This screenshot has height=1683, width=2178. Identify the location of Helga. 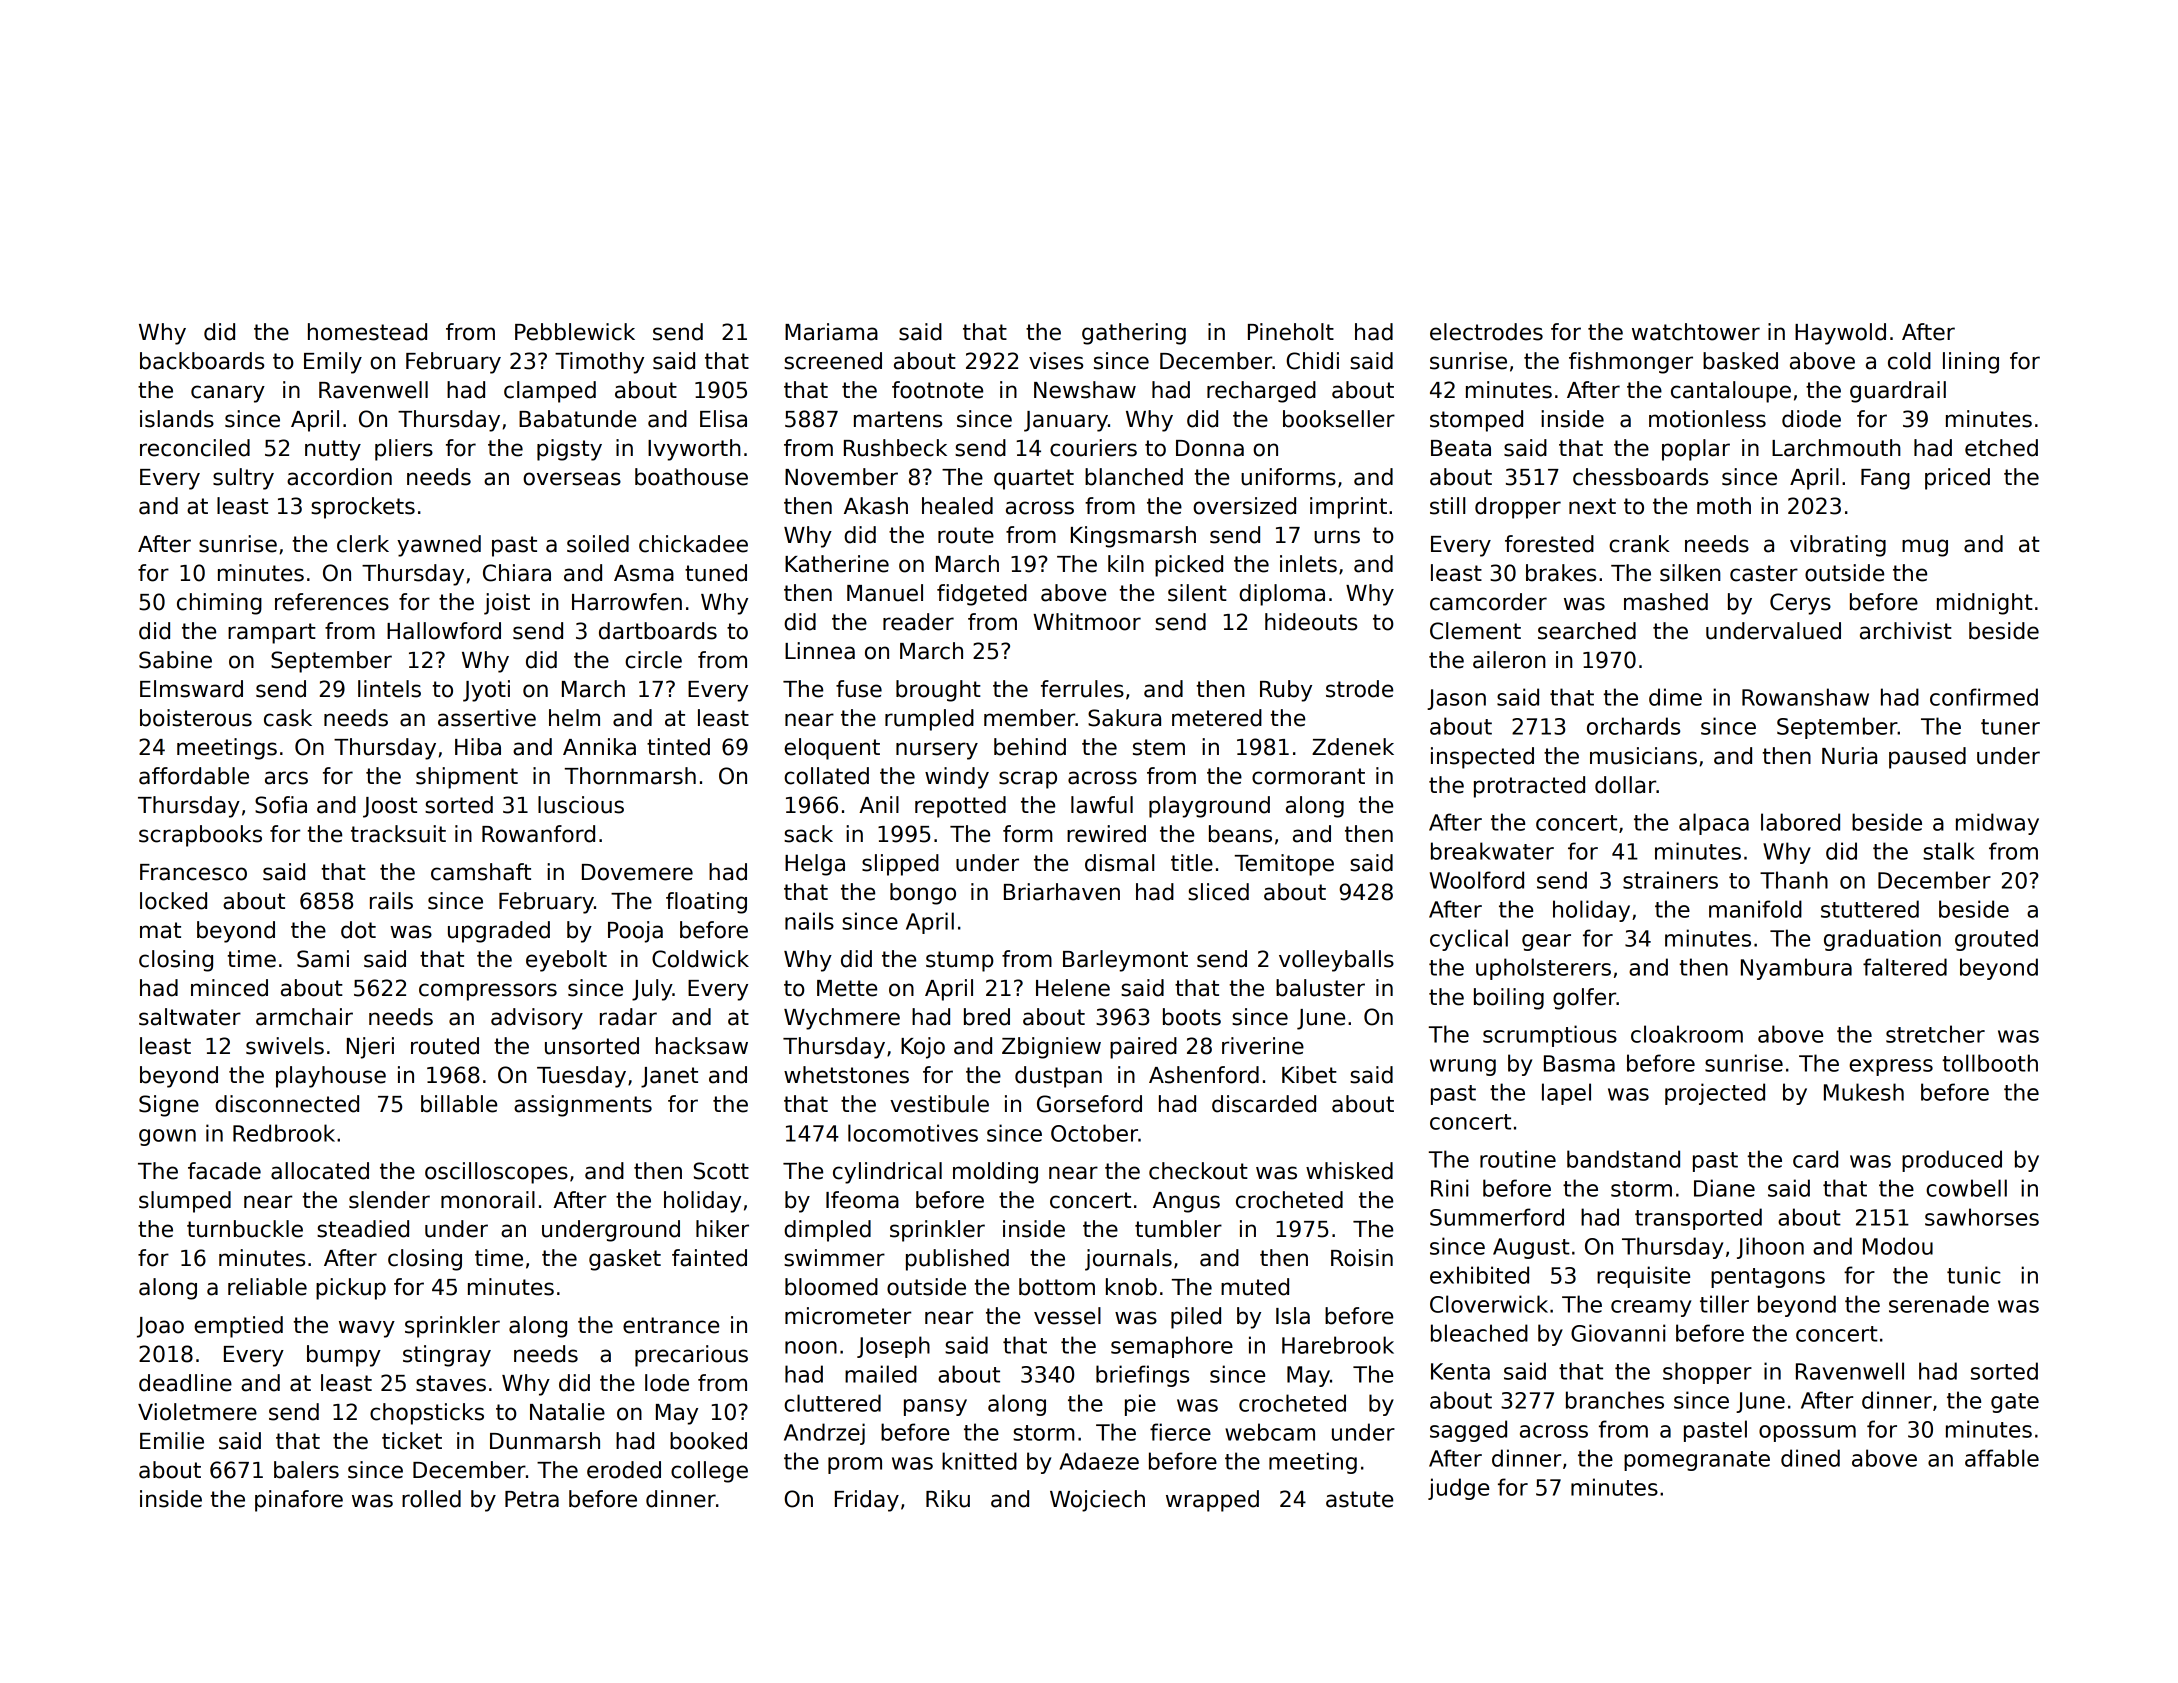
(815, 865).
